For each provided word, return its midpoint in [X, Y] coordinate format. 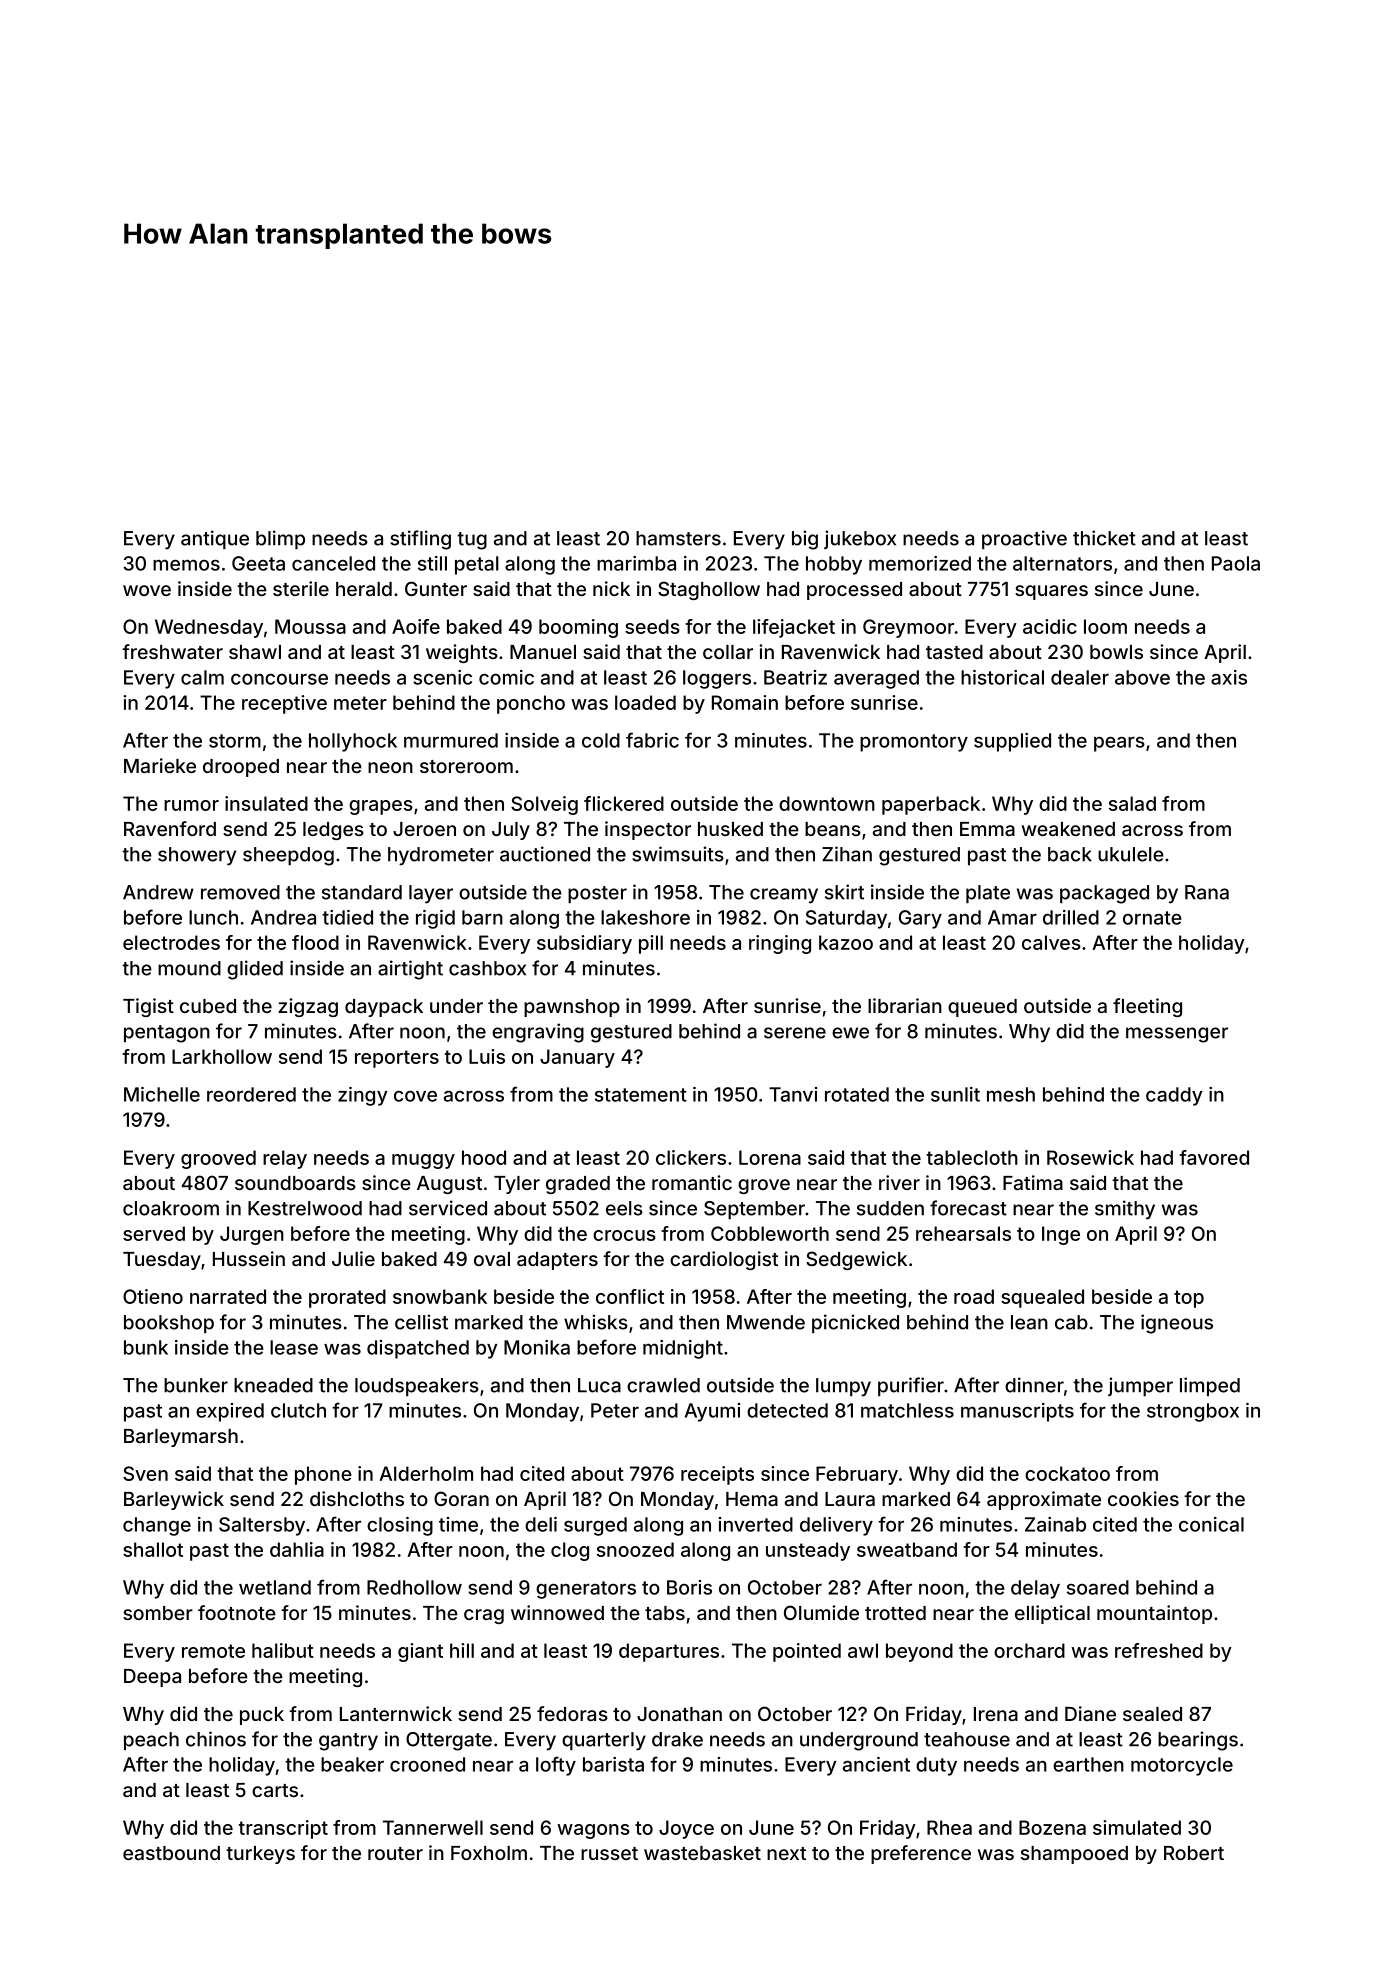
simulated [1137, 1827]
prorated [347, 1298]
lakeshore [645, 917]
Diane [1090, 1713]
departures [669, 1652]
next [786, 1853]
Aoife [416, 626]
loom [1105, 626]
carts [275, 1790]
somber [158, 1613]
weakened [1068, 829]
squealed [1042, 1298]
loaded [645, 702]
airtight [410, 970]
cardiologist [724, 1260]
